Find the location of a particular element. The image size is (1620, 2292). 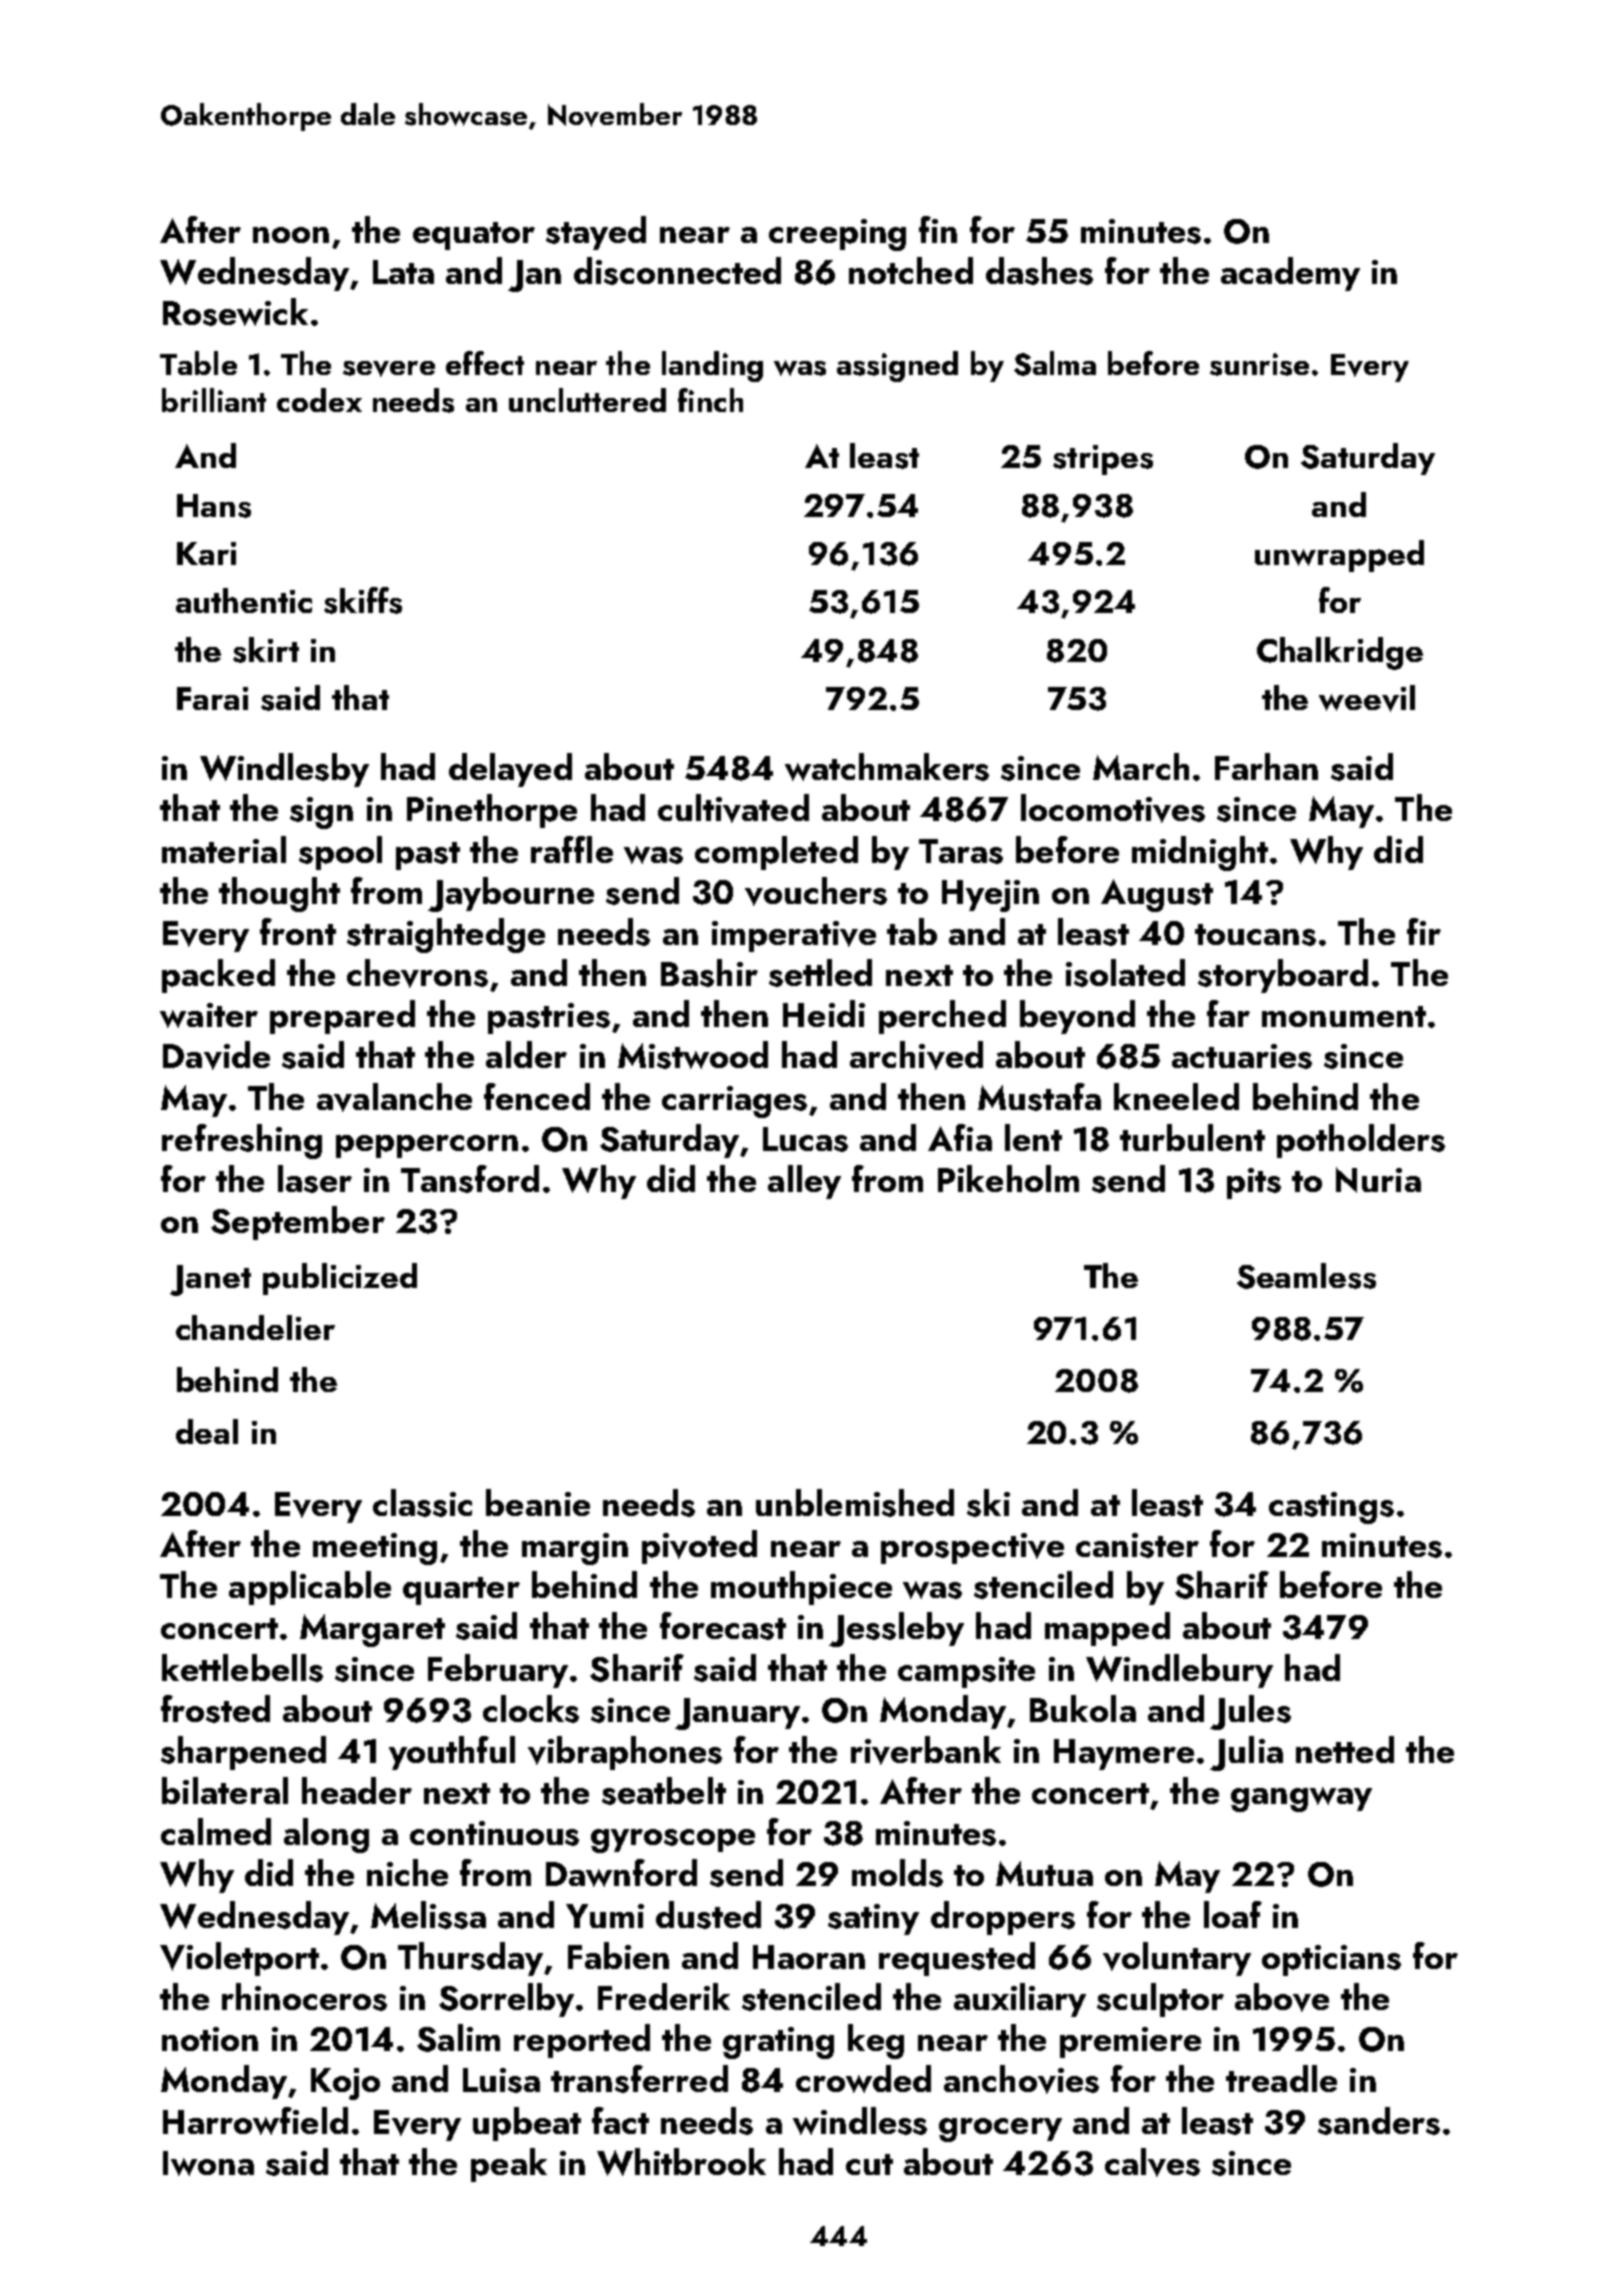

Kojo is located at coordinates (345, 2084).
